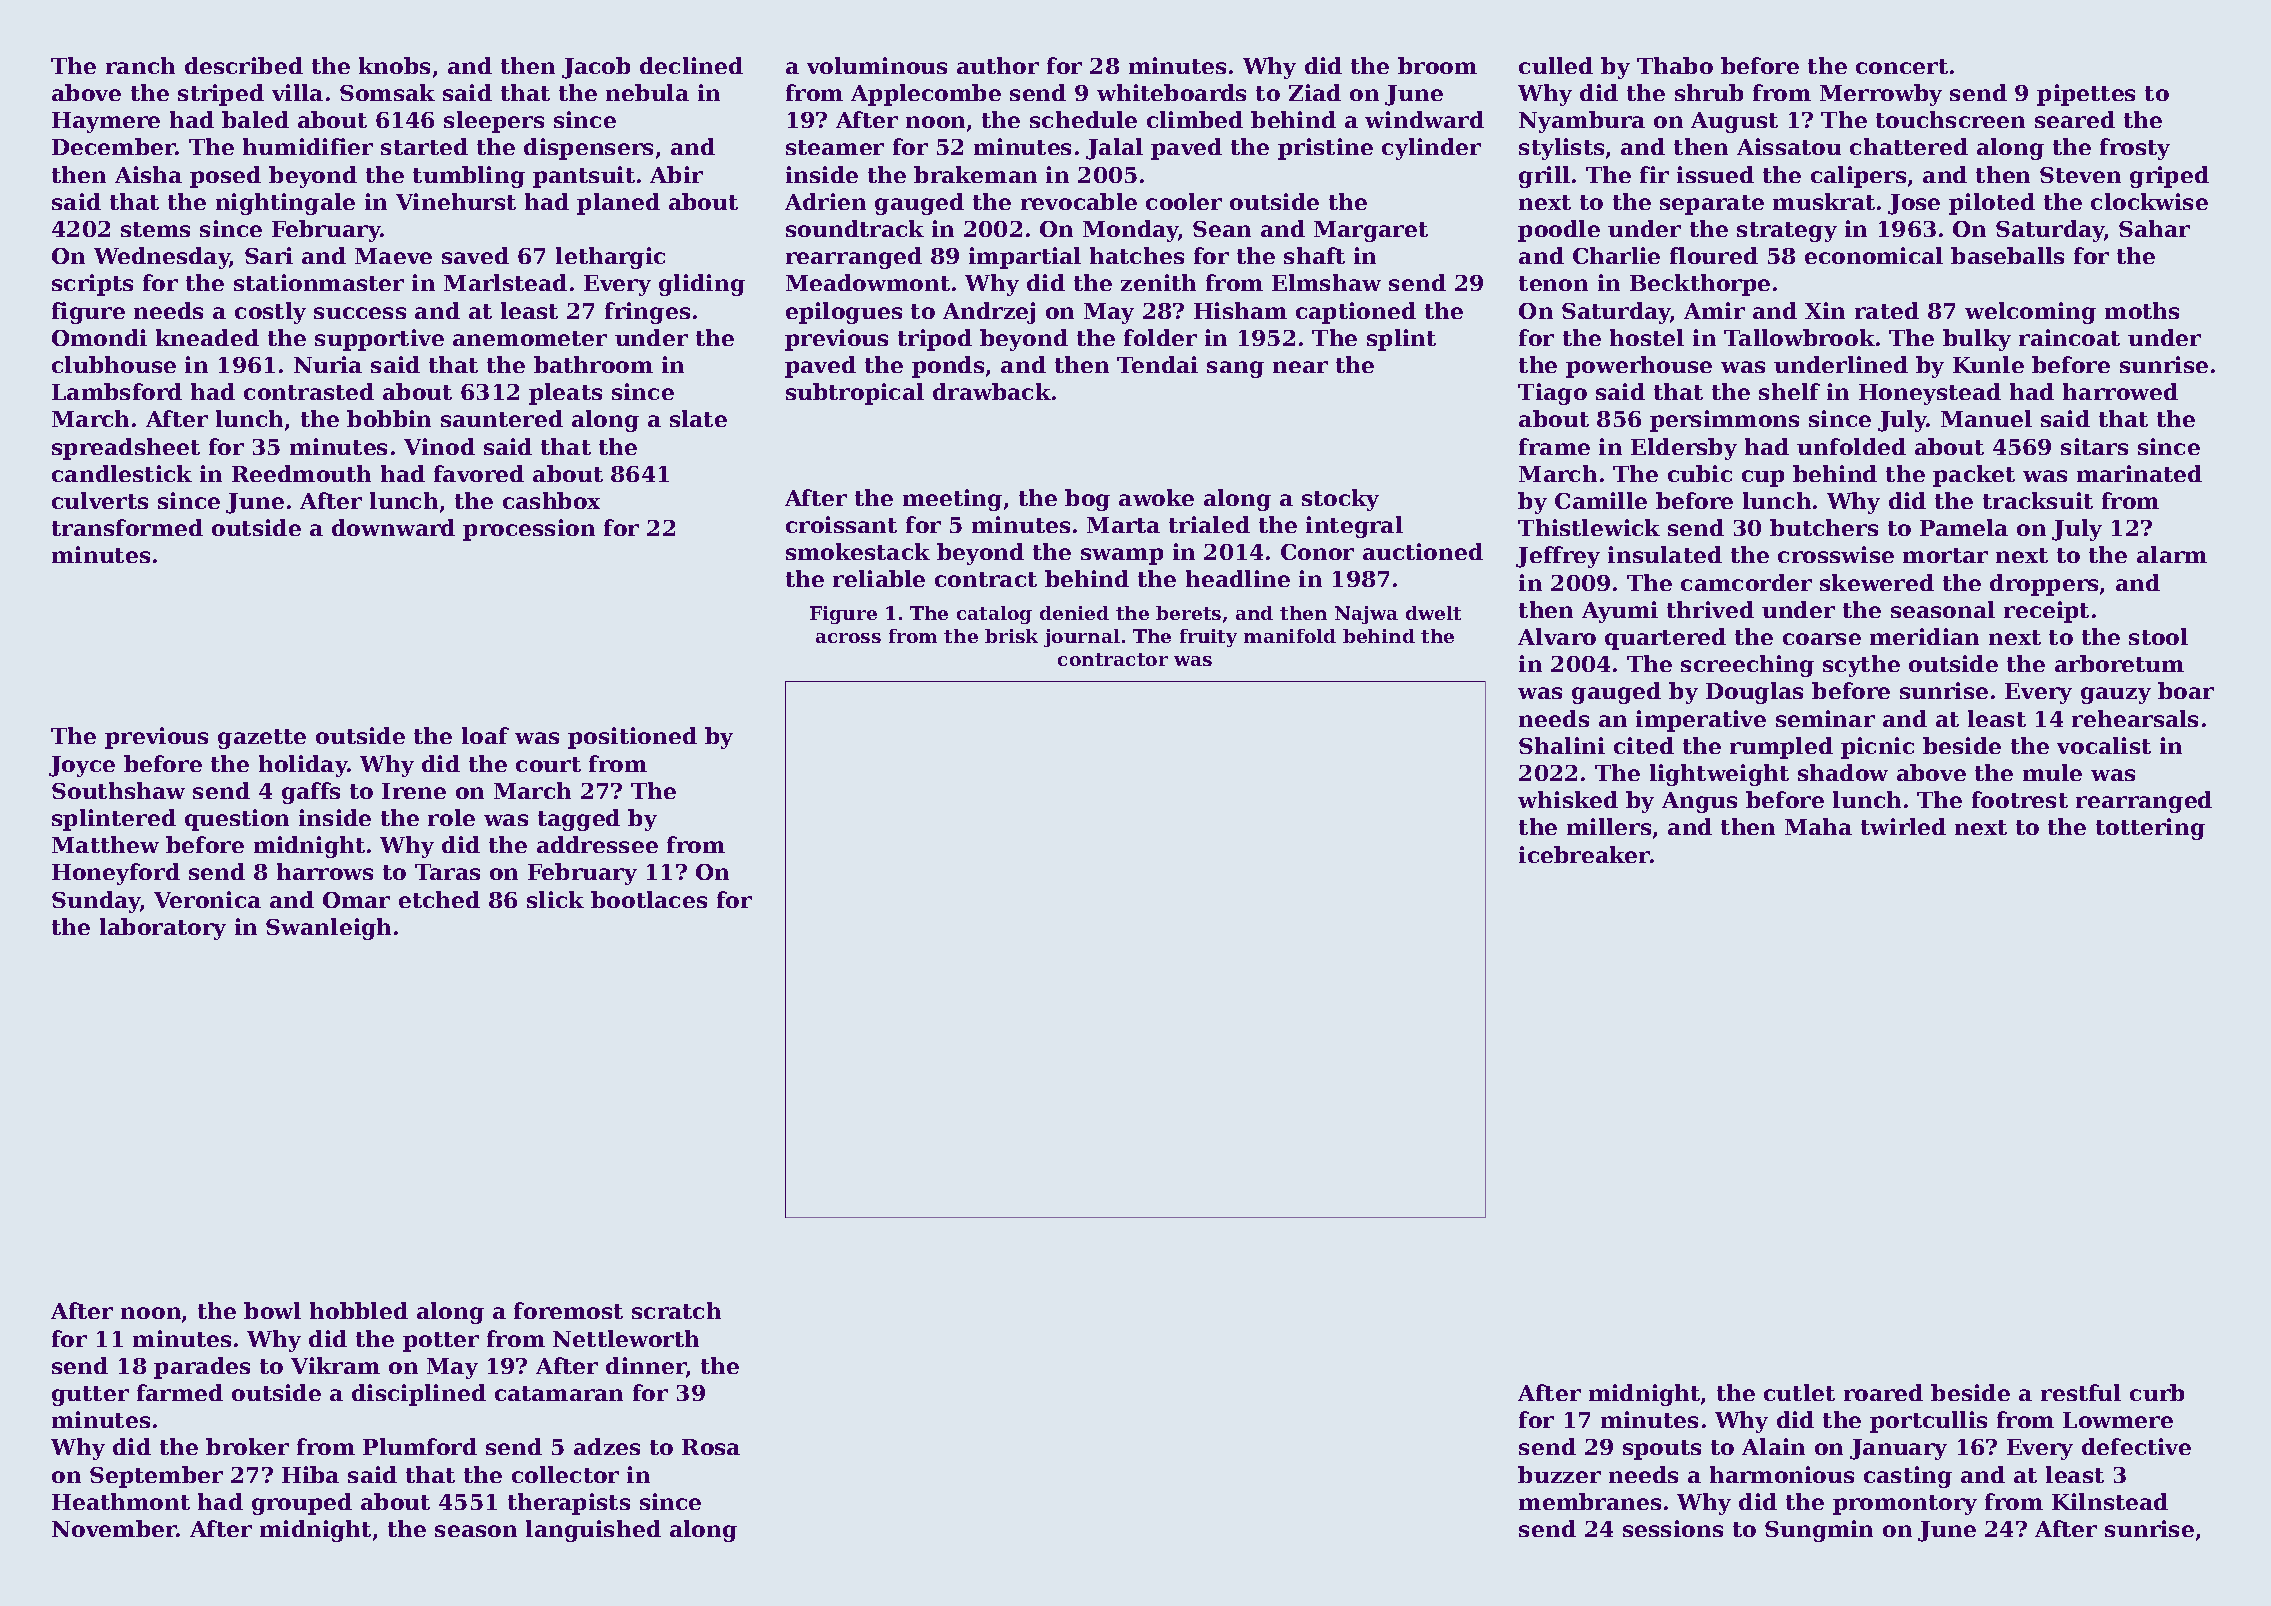 Image resolution: width=2271 pixels, height=1606 pixels. I want to click on near, so click(1300, 367).
